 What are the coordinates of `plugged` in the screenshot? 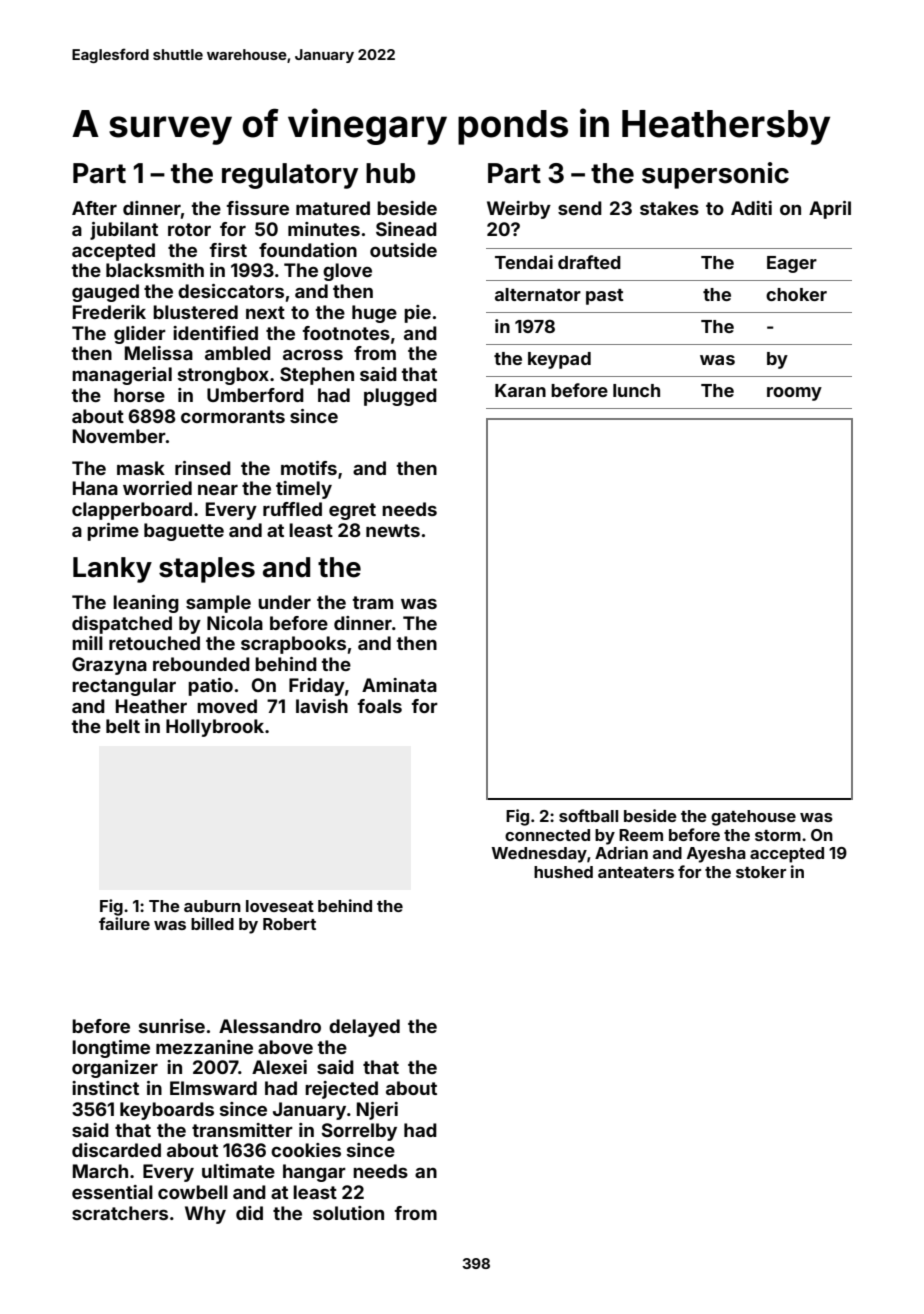 It's located at (400, 397).
